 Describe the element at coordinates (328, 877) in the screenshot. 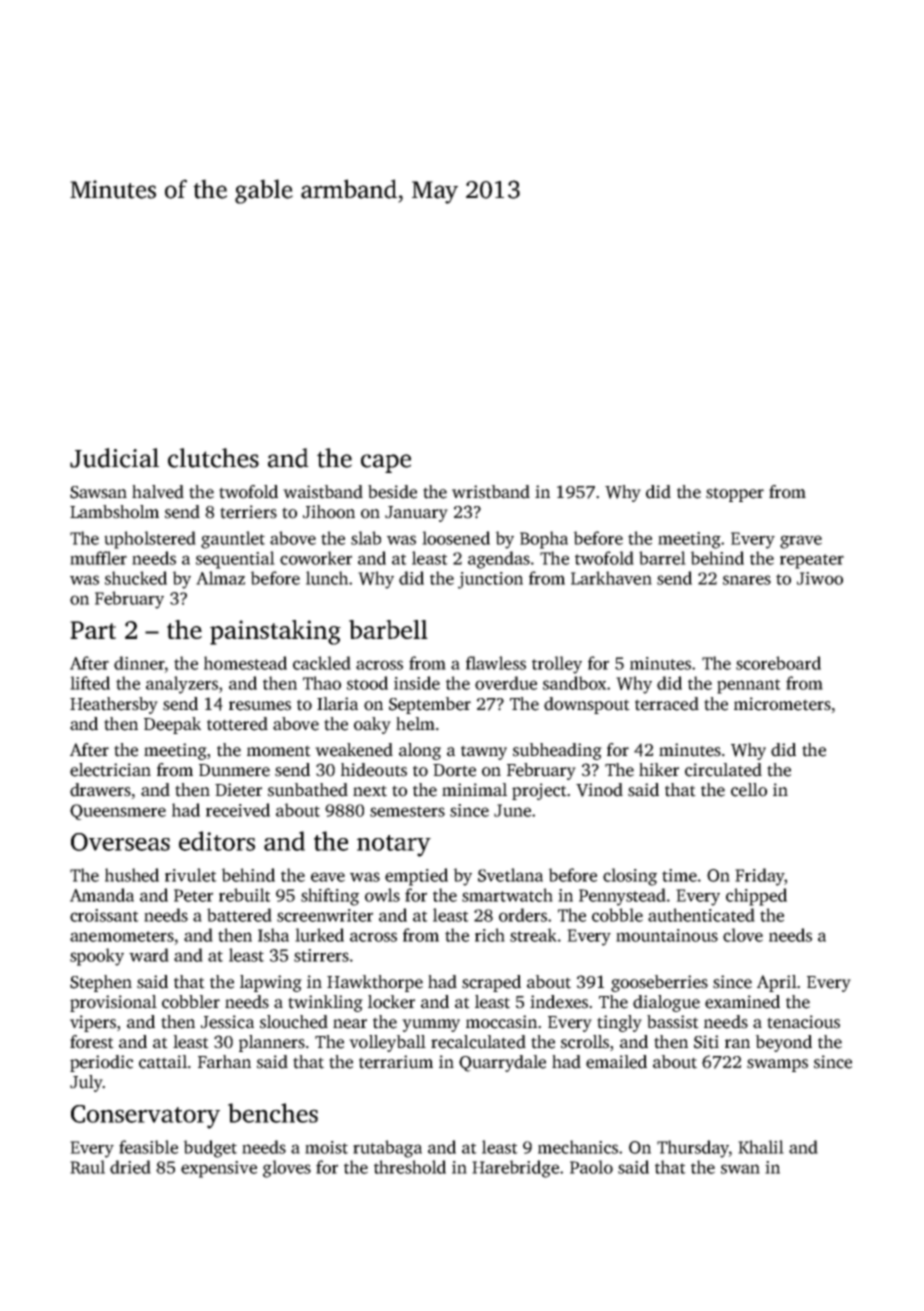

I see `eave` at that location.
